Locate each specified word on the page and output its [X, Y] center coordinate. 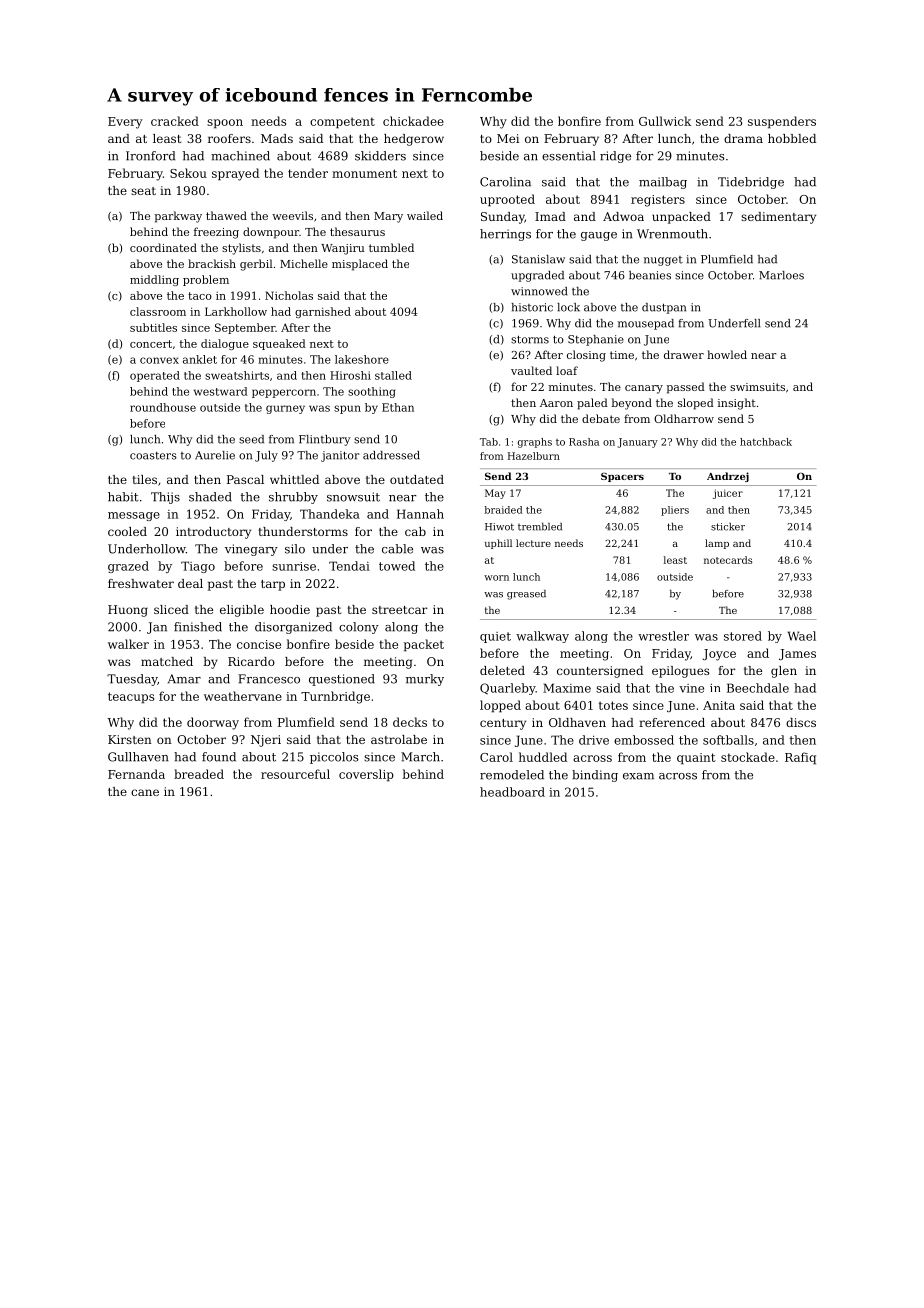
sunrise [294, 566]
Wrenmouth [672, 234]
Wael [802, 636]
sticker [728, 527]
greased [526, 595]
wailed [425, 215]
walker [128, 644]
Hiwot [499, 527]
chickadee [413, 121]
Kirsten [130, 739]
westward [221, 391]
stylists [241, 249]
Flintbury [324, 440]
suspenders [782, 122]
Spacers [622, 477]
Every [125, 123]
